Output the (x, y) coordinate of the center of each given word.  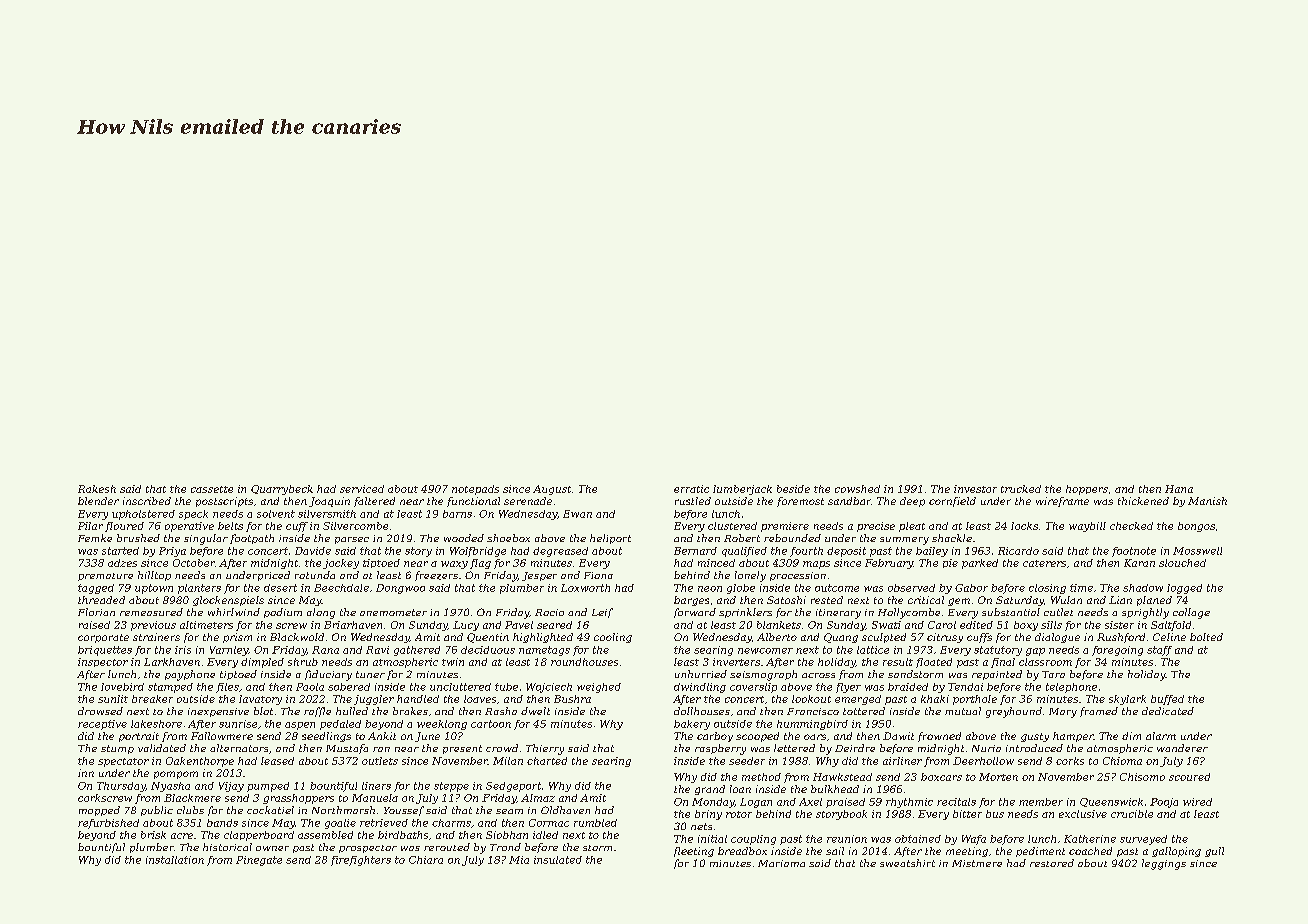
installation (175, 860)
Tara (1053, 674)
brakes (410, 711)
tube (506, 687)
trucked (1021, 489)
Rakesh (97, 489)
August (552, 490)
